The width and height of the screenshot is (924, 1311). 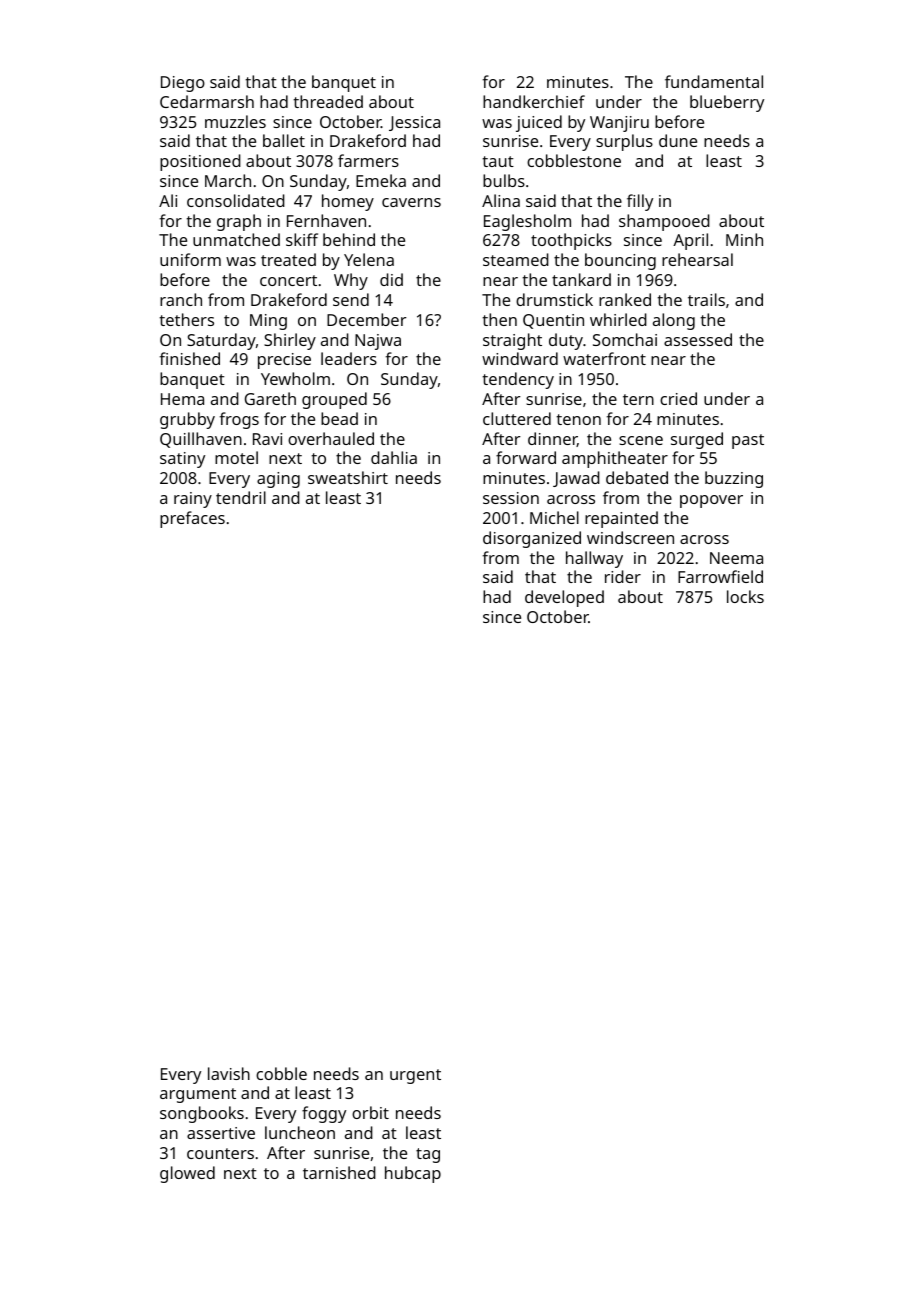 I want to click on Jessica, so click(x=414, y=123).
